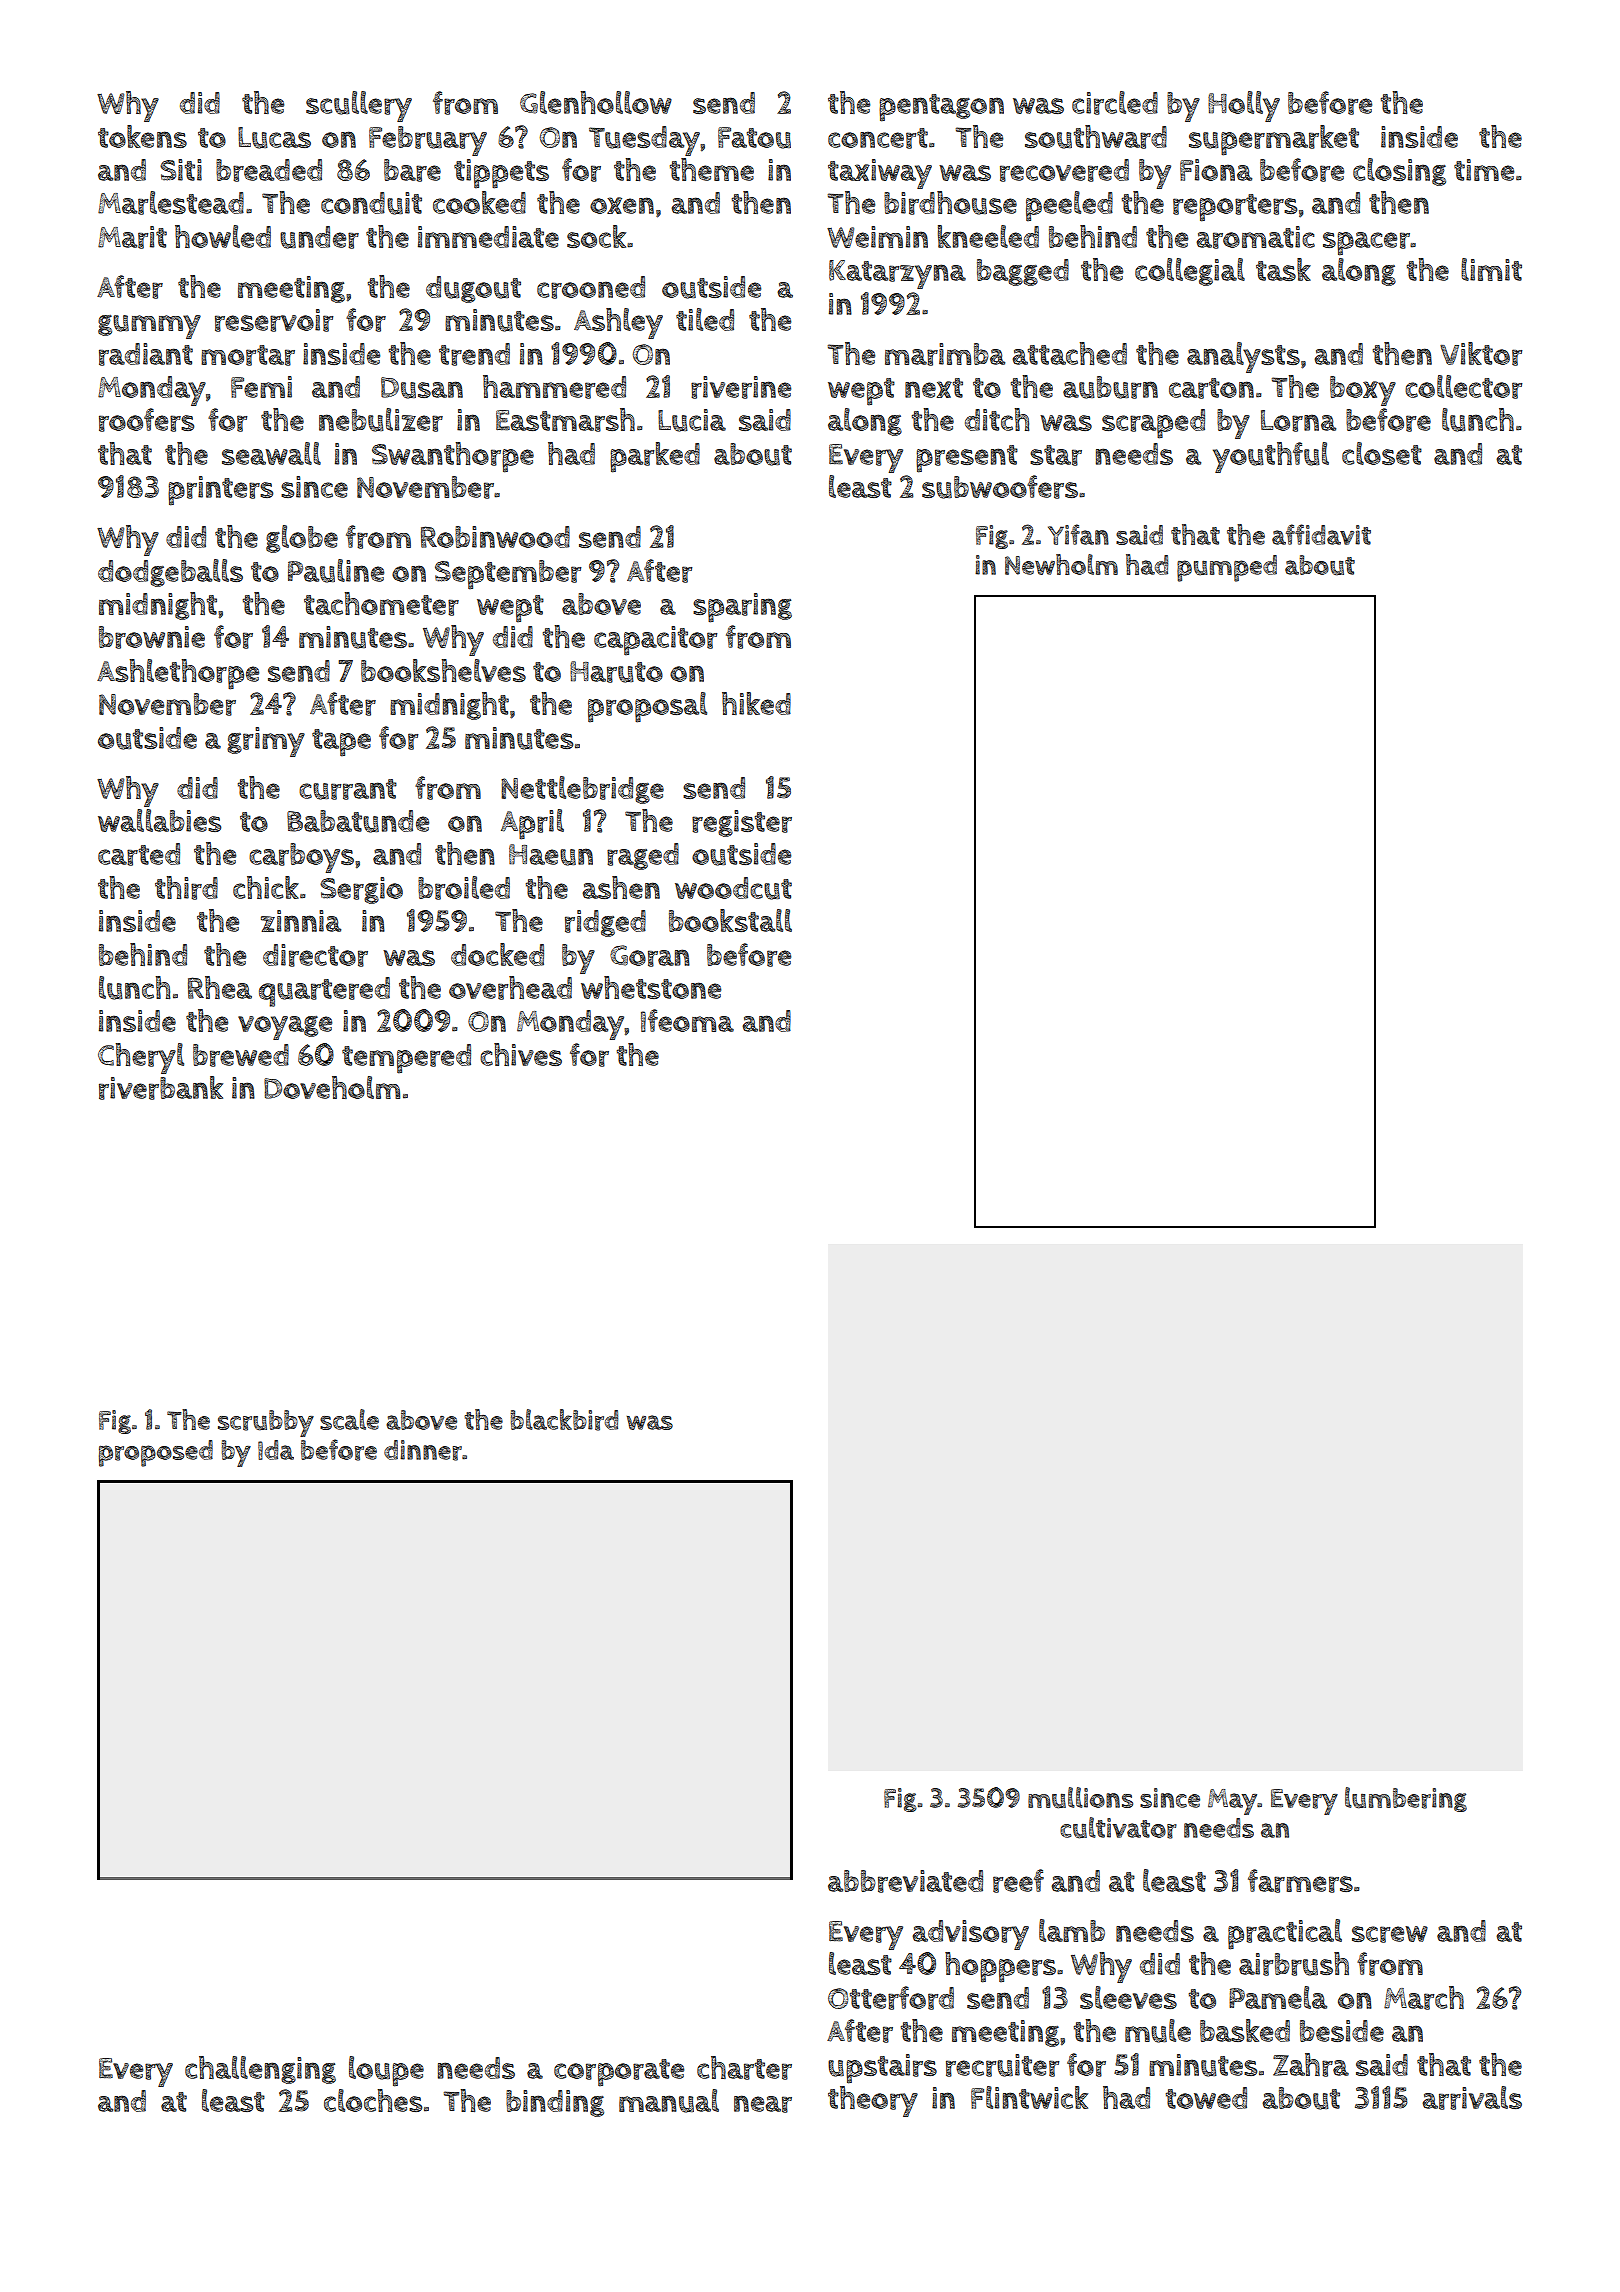 The height and width of the screenshot is (2292, 1620). Describe the element at coordinates (1472, 2098) in the screenshot. I see `arrivals` at that location.
